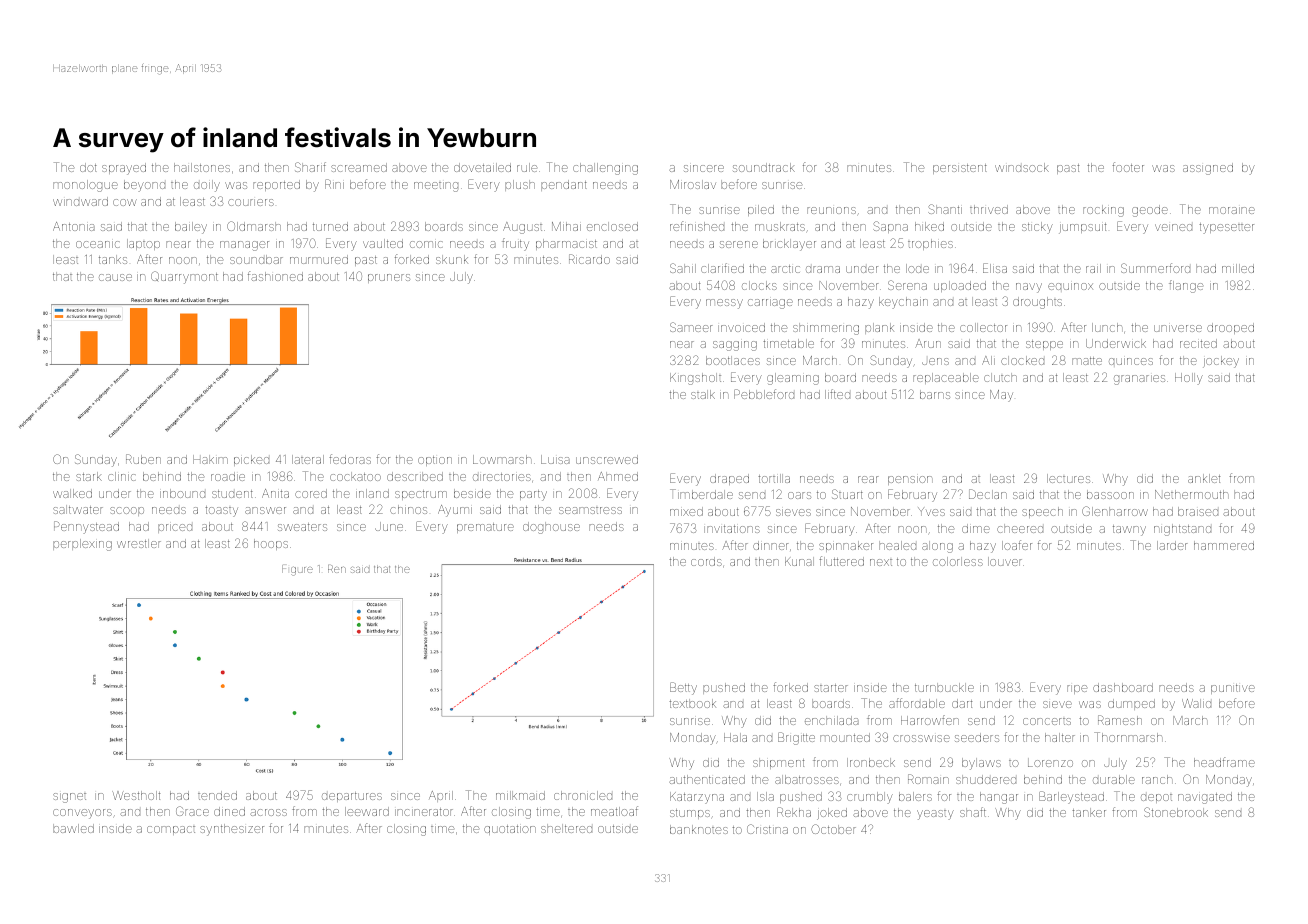 This image has width=1308, height=924. Describe the element at coordinates (232, 830) in the image. I see `synthesizer` at that location.
